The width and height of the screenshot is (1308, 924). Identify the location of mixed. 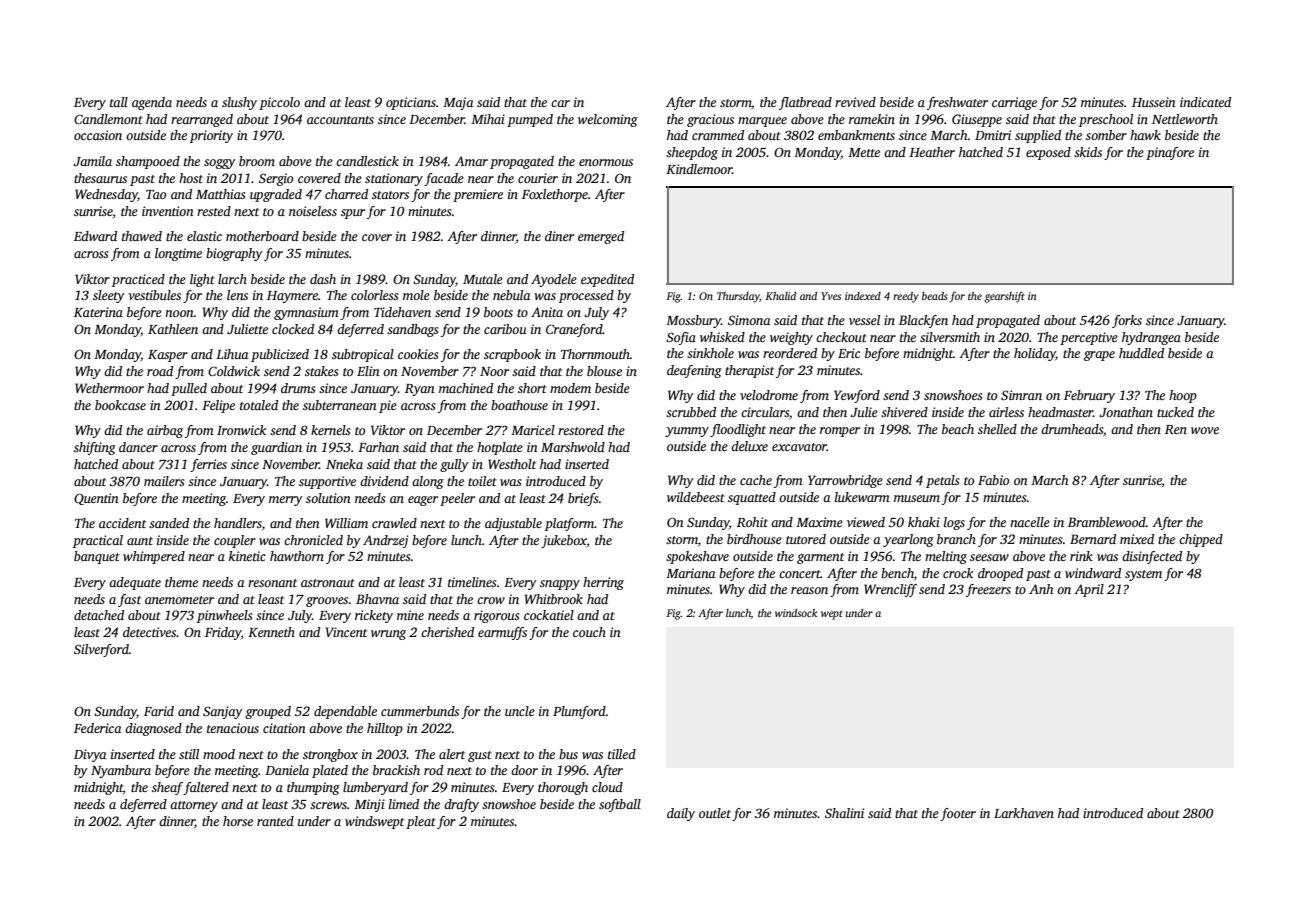
(1137, 539).
